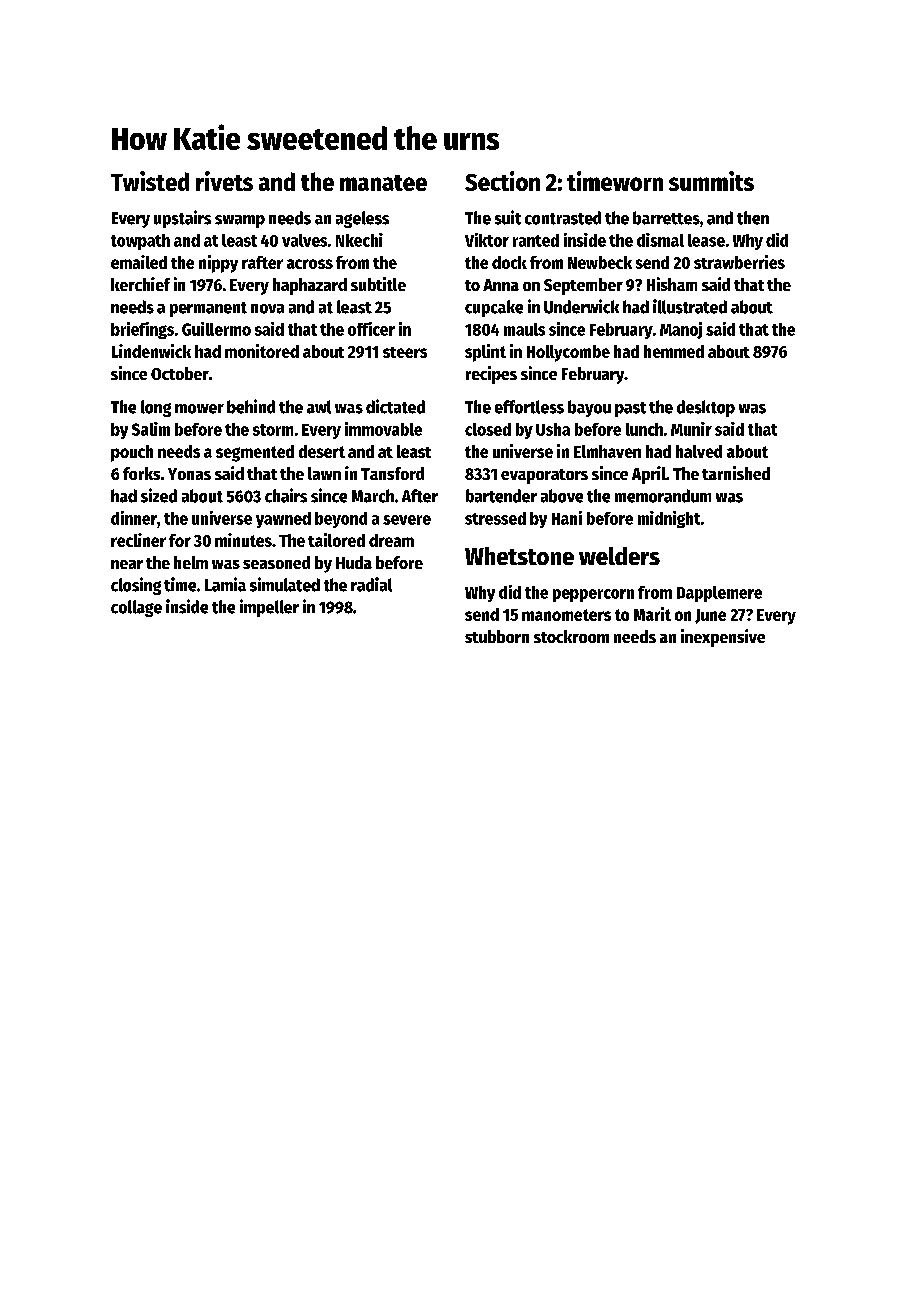 The width and height of the image is (908, 1316). I want to click on severe, so click(407, 520).
